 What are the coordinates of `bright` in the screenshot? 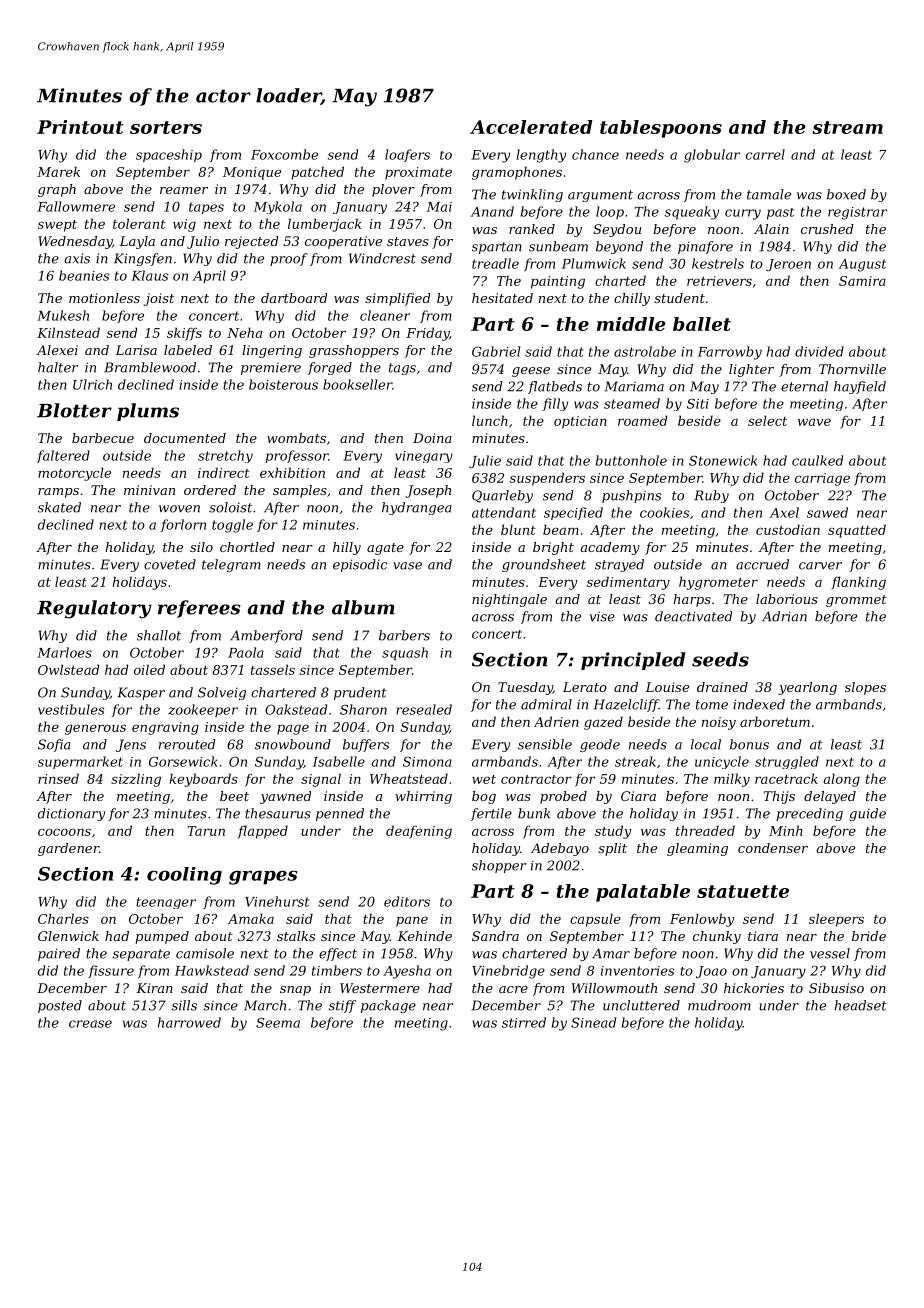 It's located at (553, 548).
